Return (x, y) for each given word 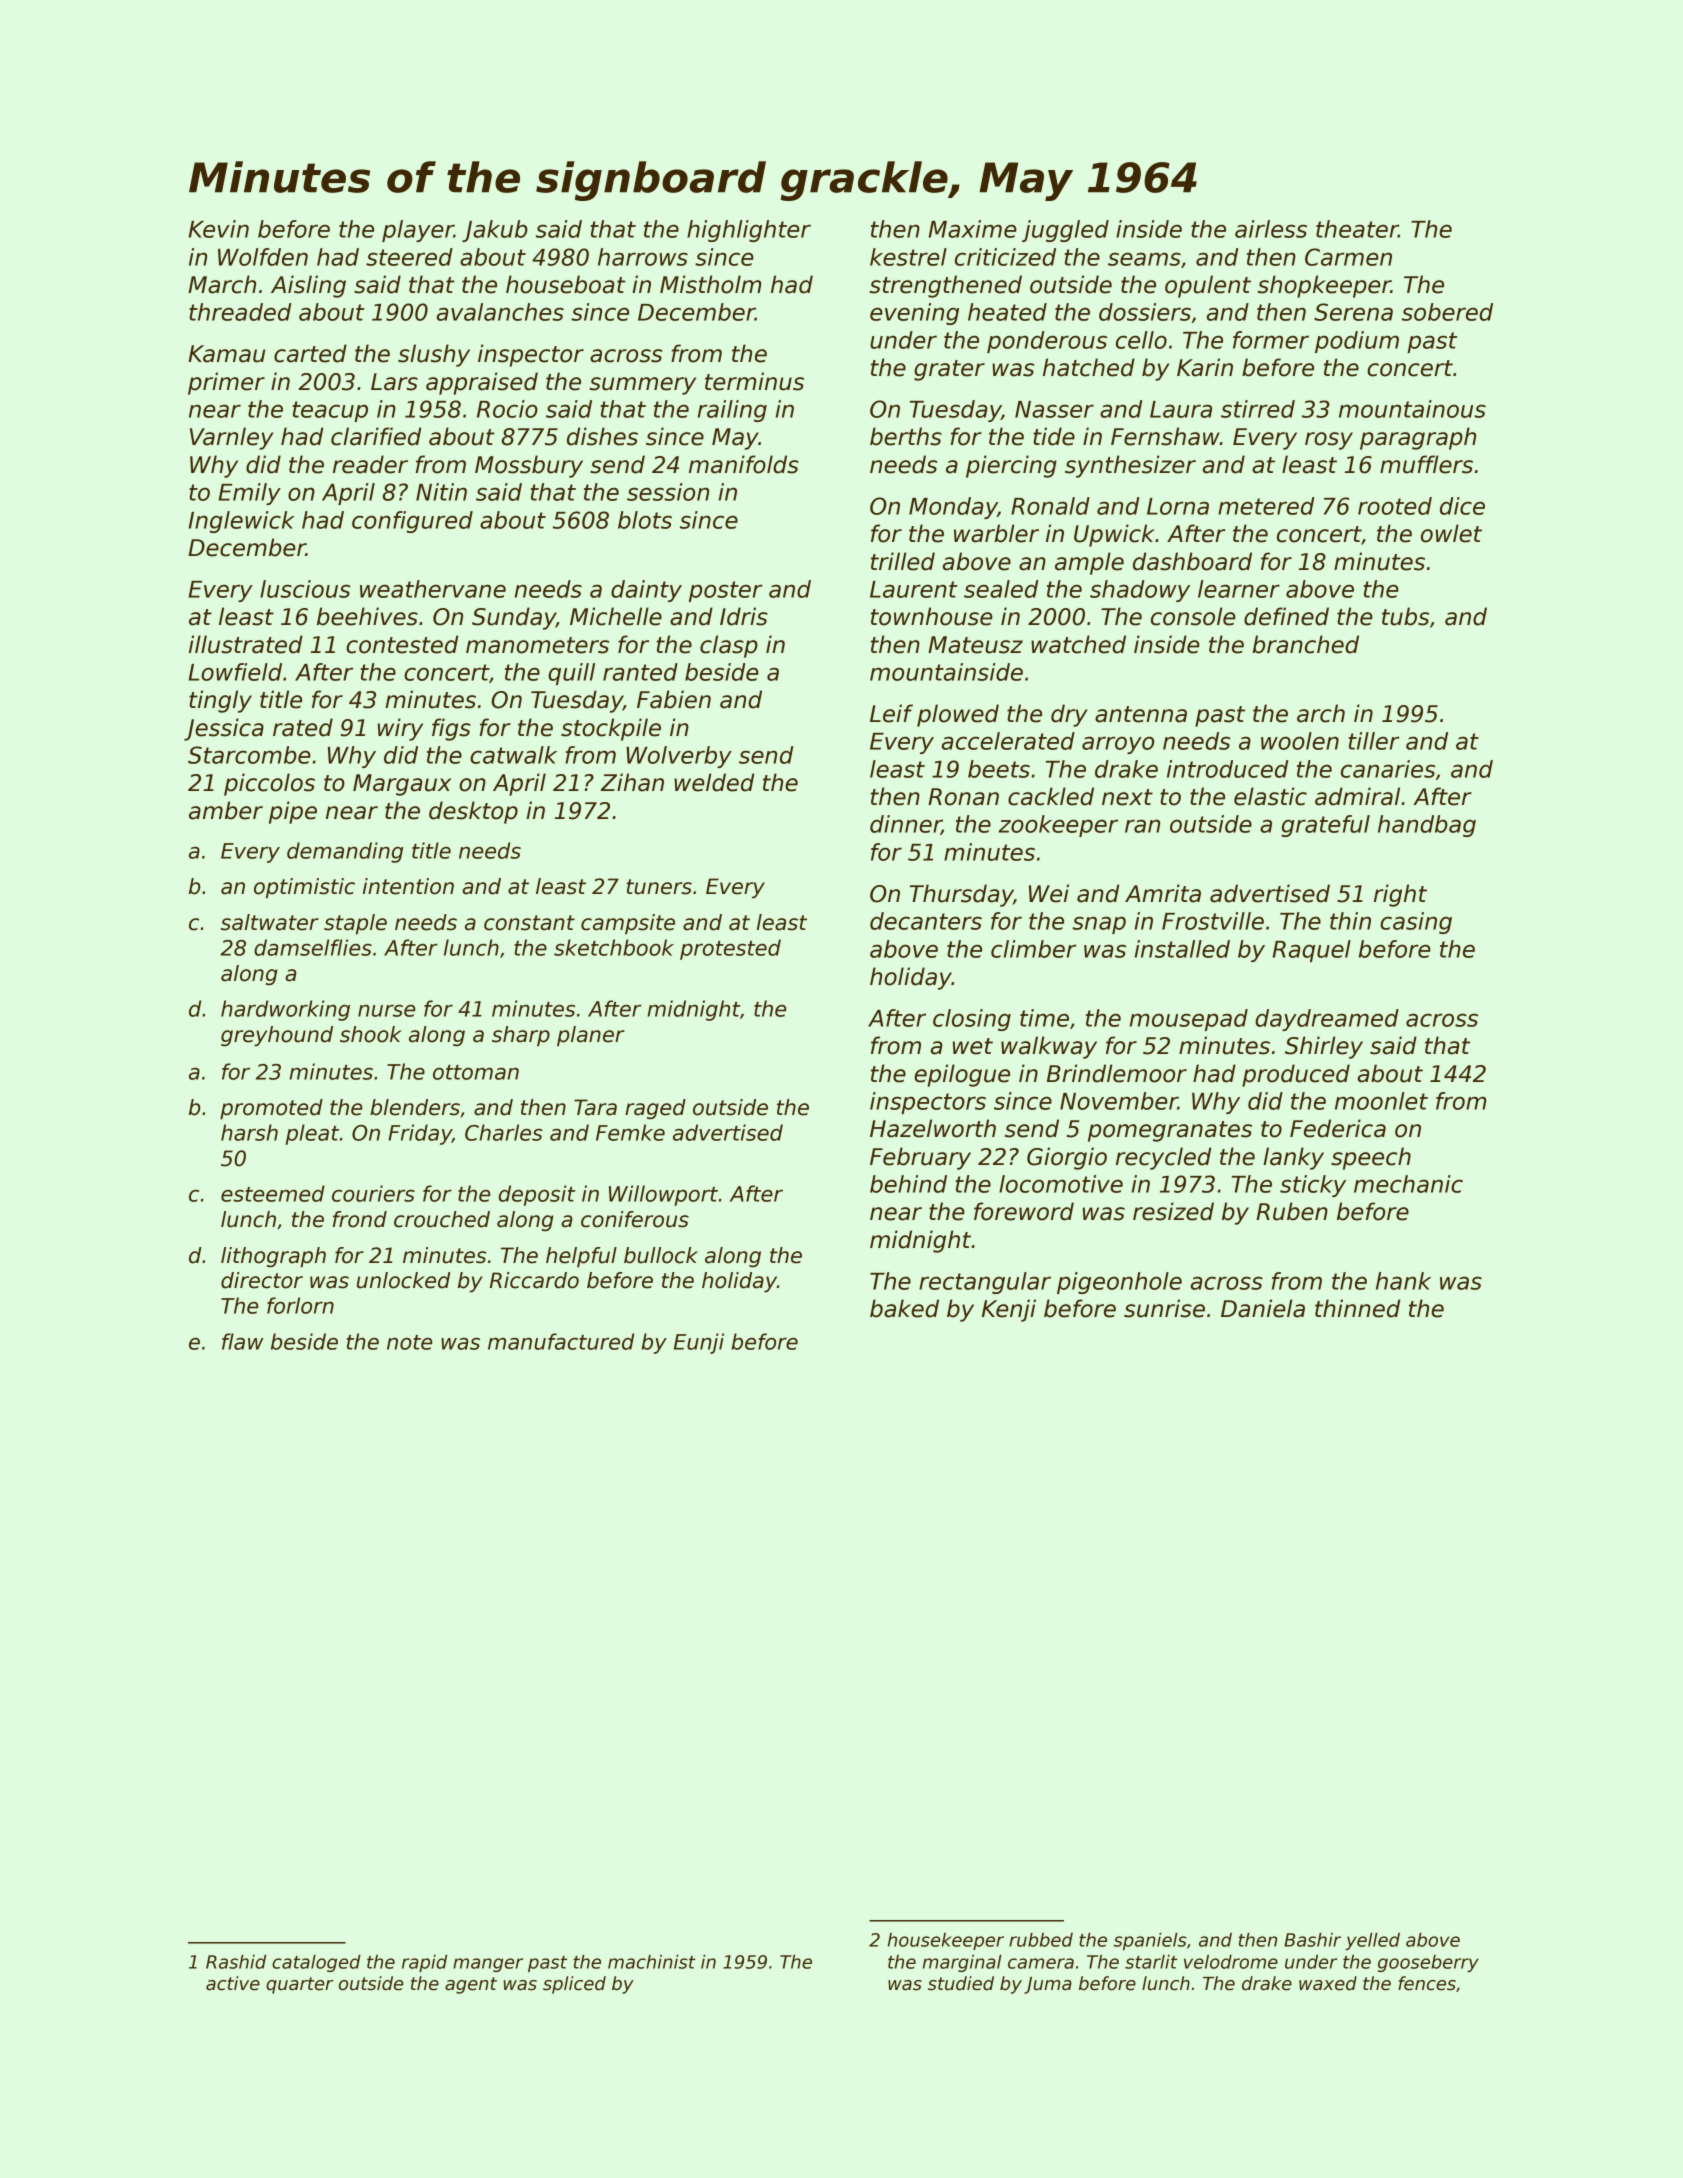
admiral (1357, 796)
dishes (602, 436)
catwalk (513, 755)
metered (1266, 506)
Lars (394, 382)
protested (730, 949)
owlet (1451, 533)
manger (488, 1965)
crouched (442, 1219)
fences (1427, 1983)
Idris (744, 616)
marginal (962, 1963)
